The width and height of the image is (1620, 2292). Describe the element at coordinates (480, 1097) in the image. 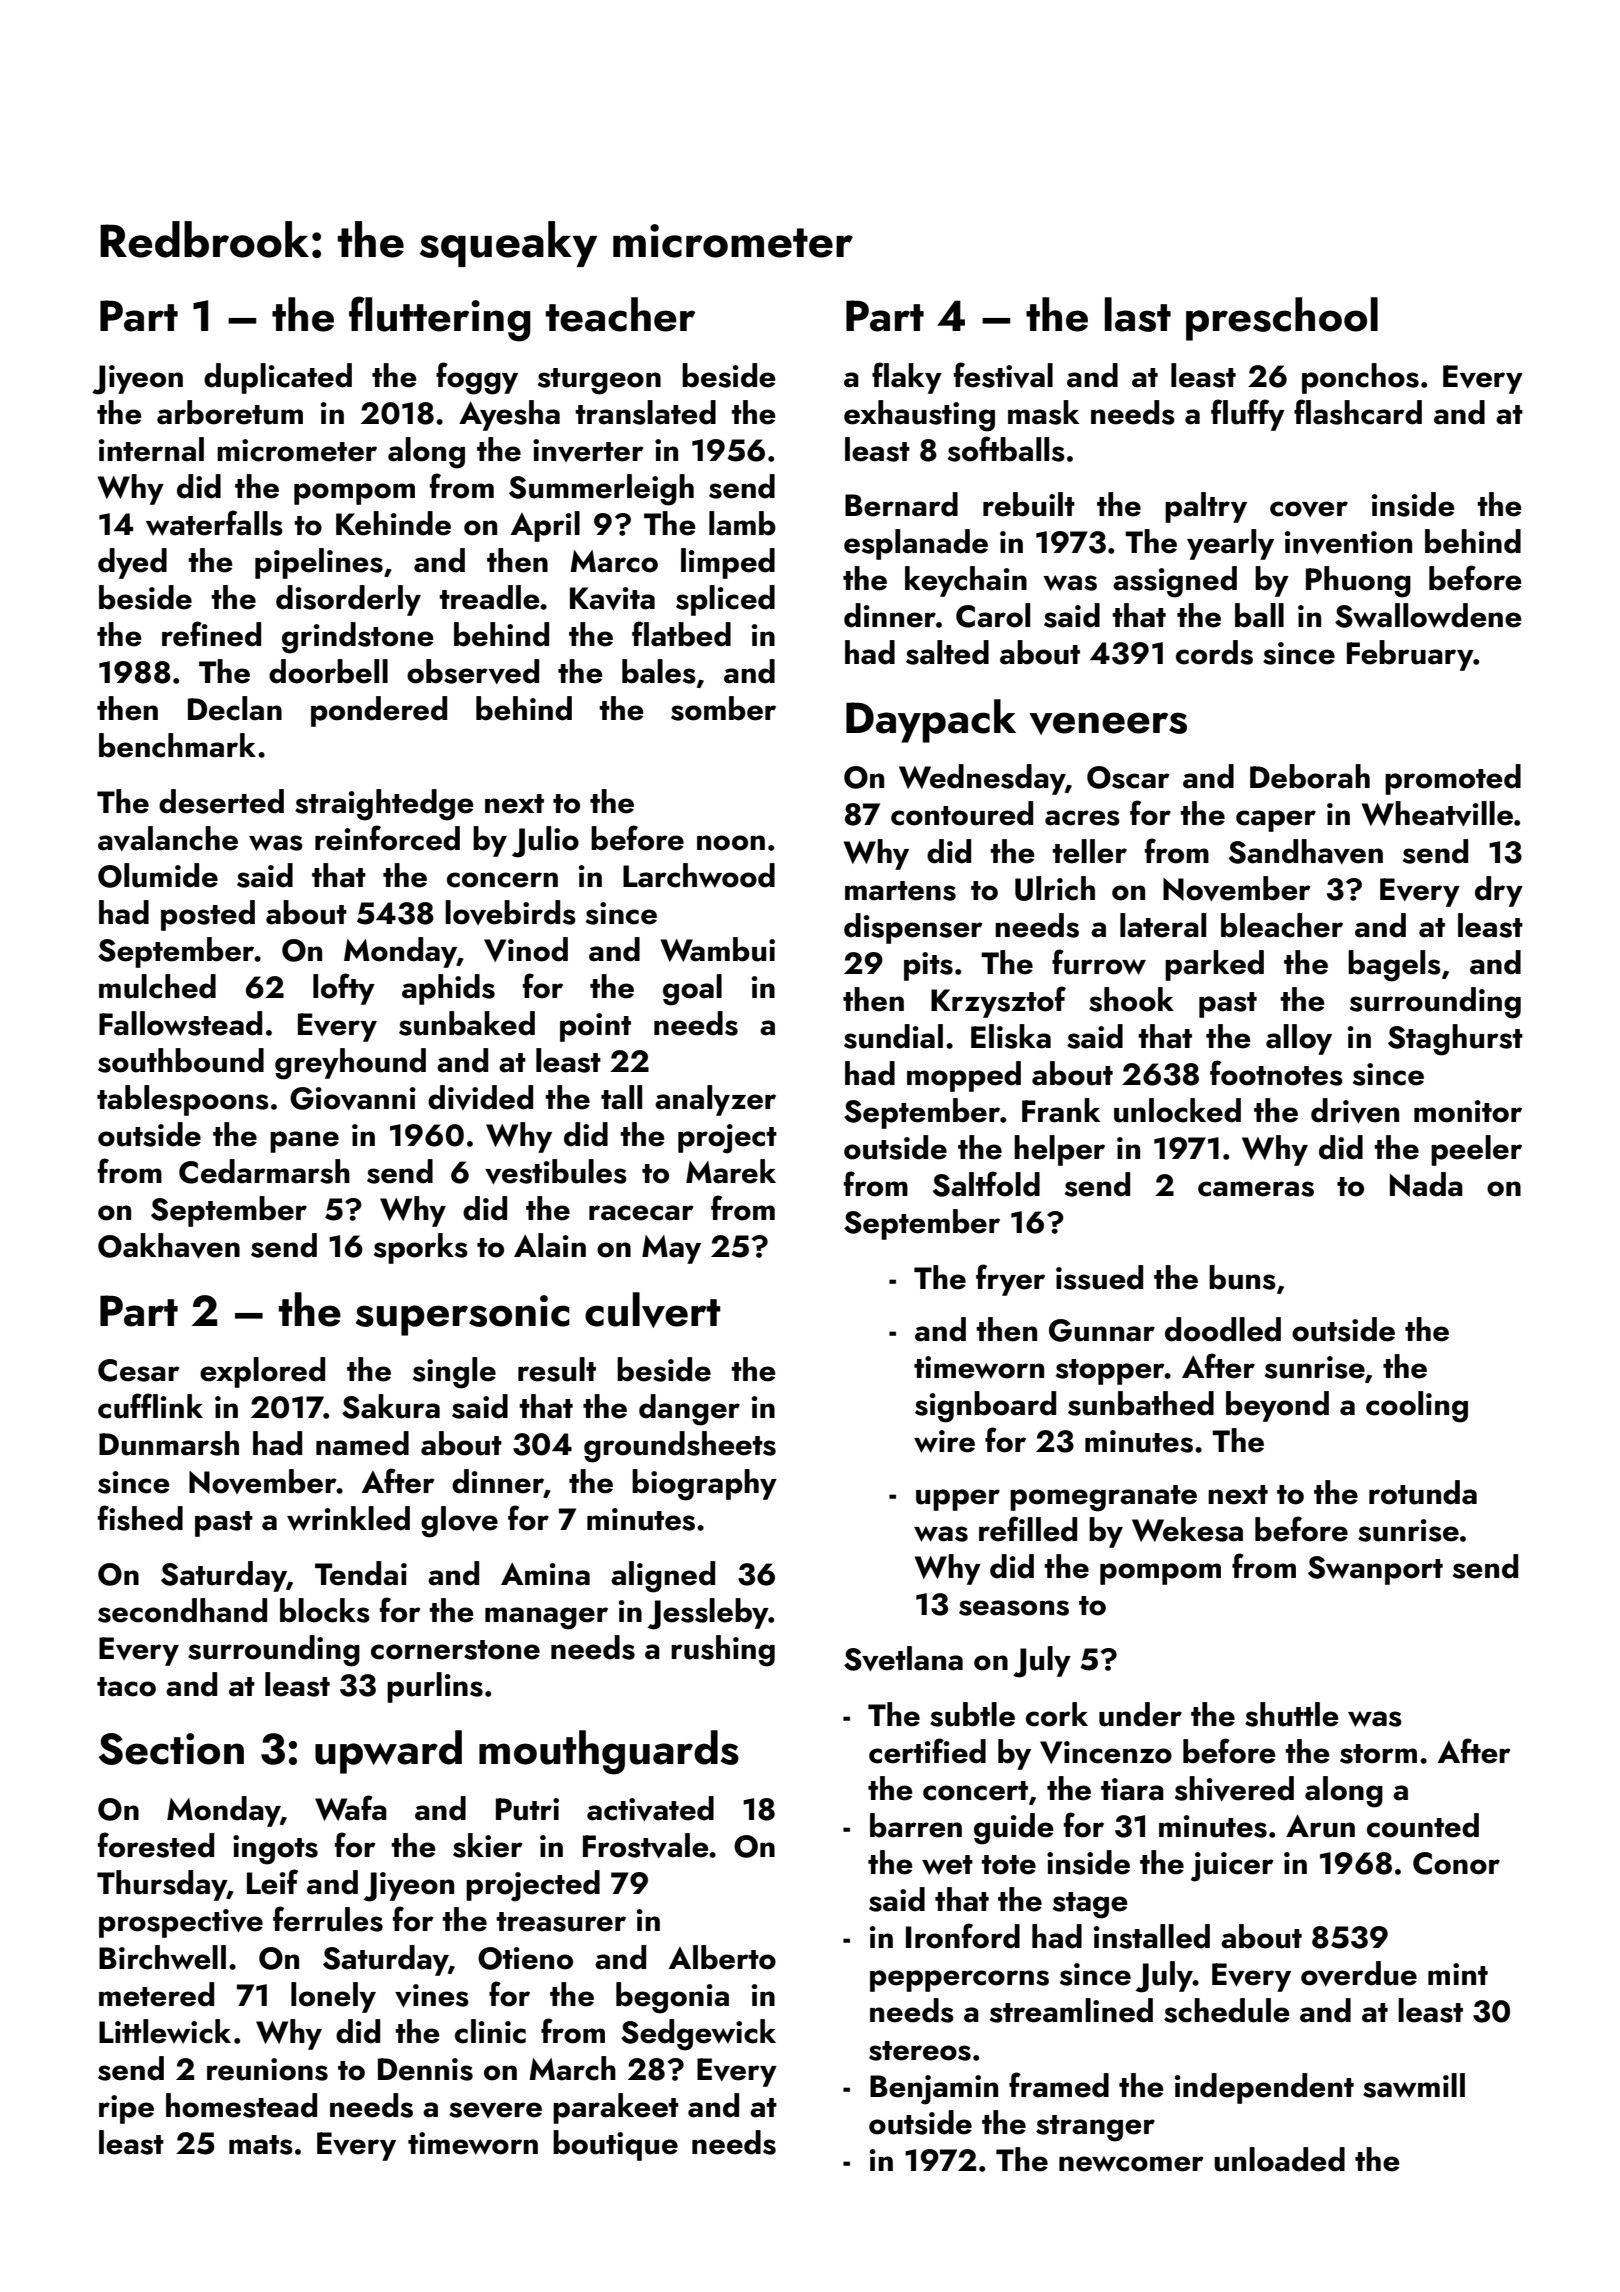

I see `divided` at that location.
